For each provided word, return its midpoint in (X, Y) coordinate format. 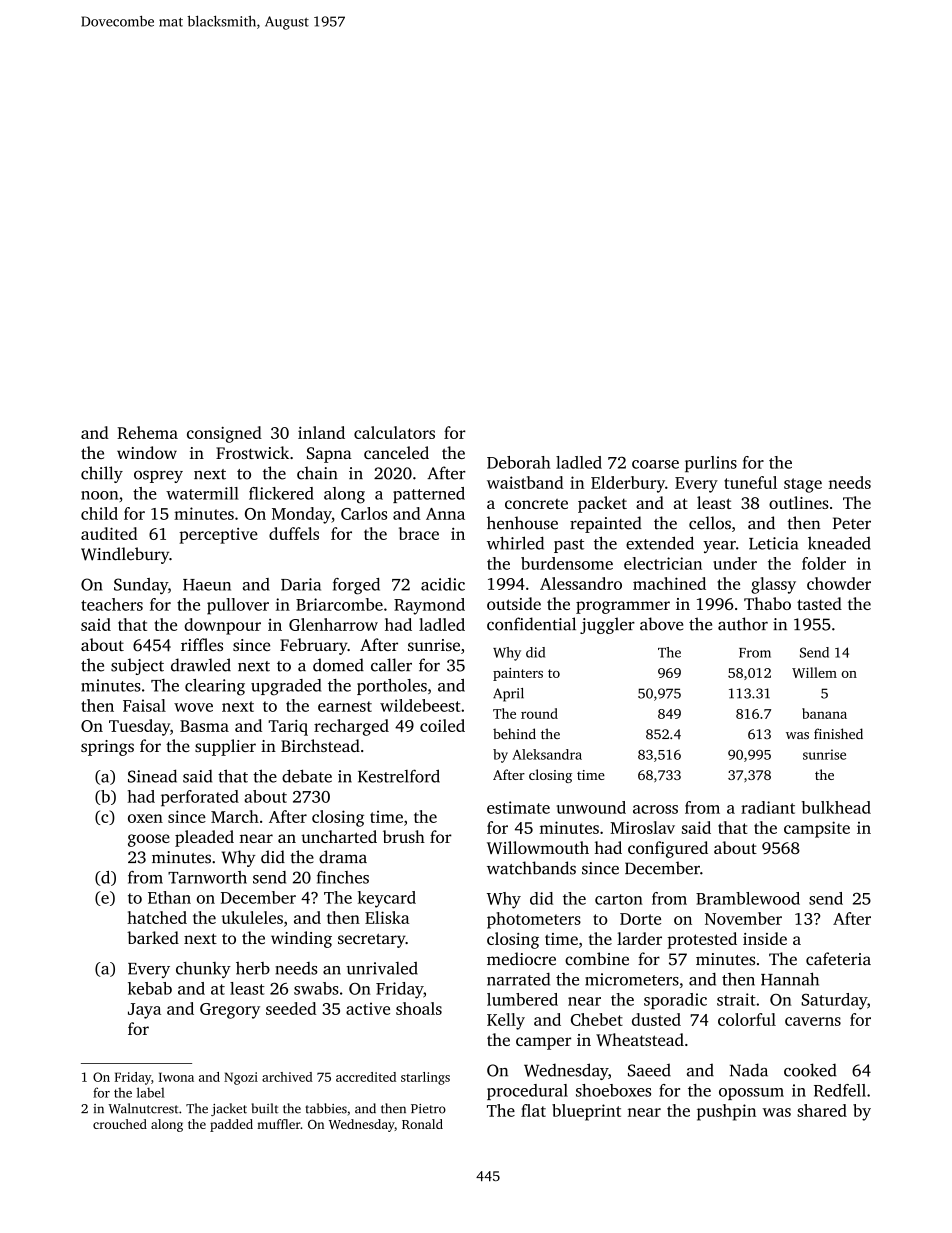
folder (824, 563)
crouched (120, 1124)
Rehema (147, 432)
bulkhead (836, 807)
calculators (394, 432)
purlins (711, 464)
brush (404, 836)
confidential (531, 624)
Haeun (207, 585)
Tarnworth (207, 877)
